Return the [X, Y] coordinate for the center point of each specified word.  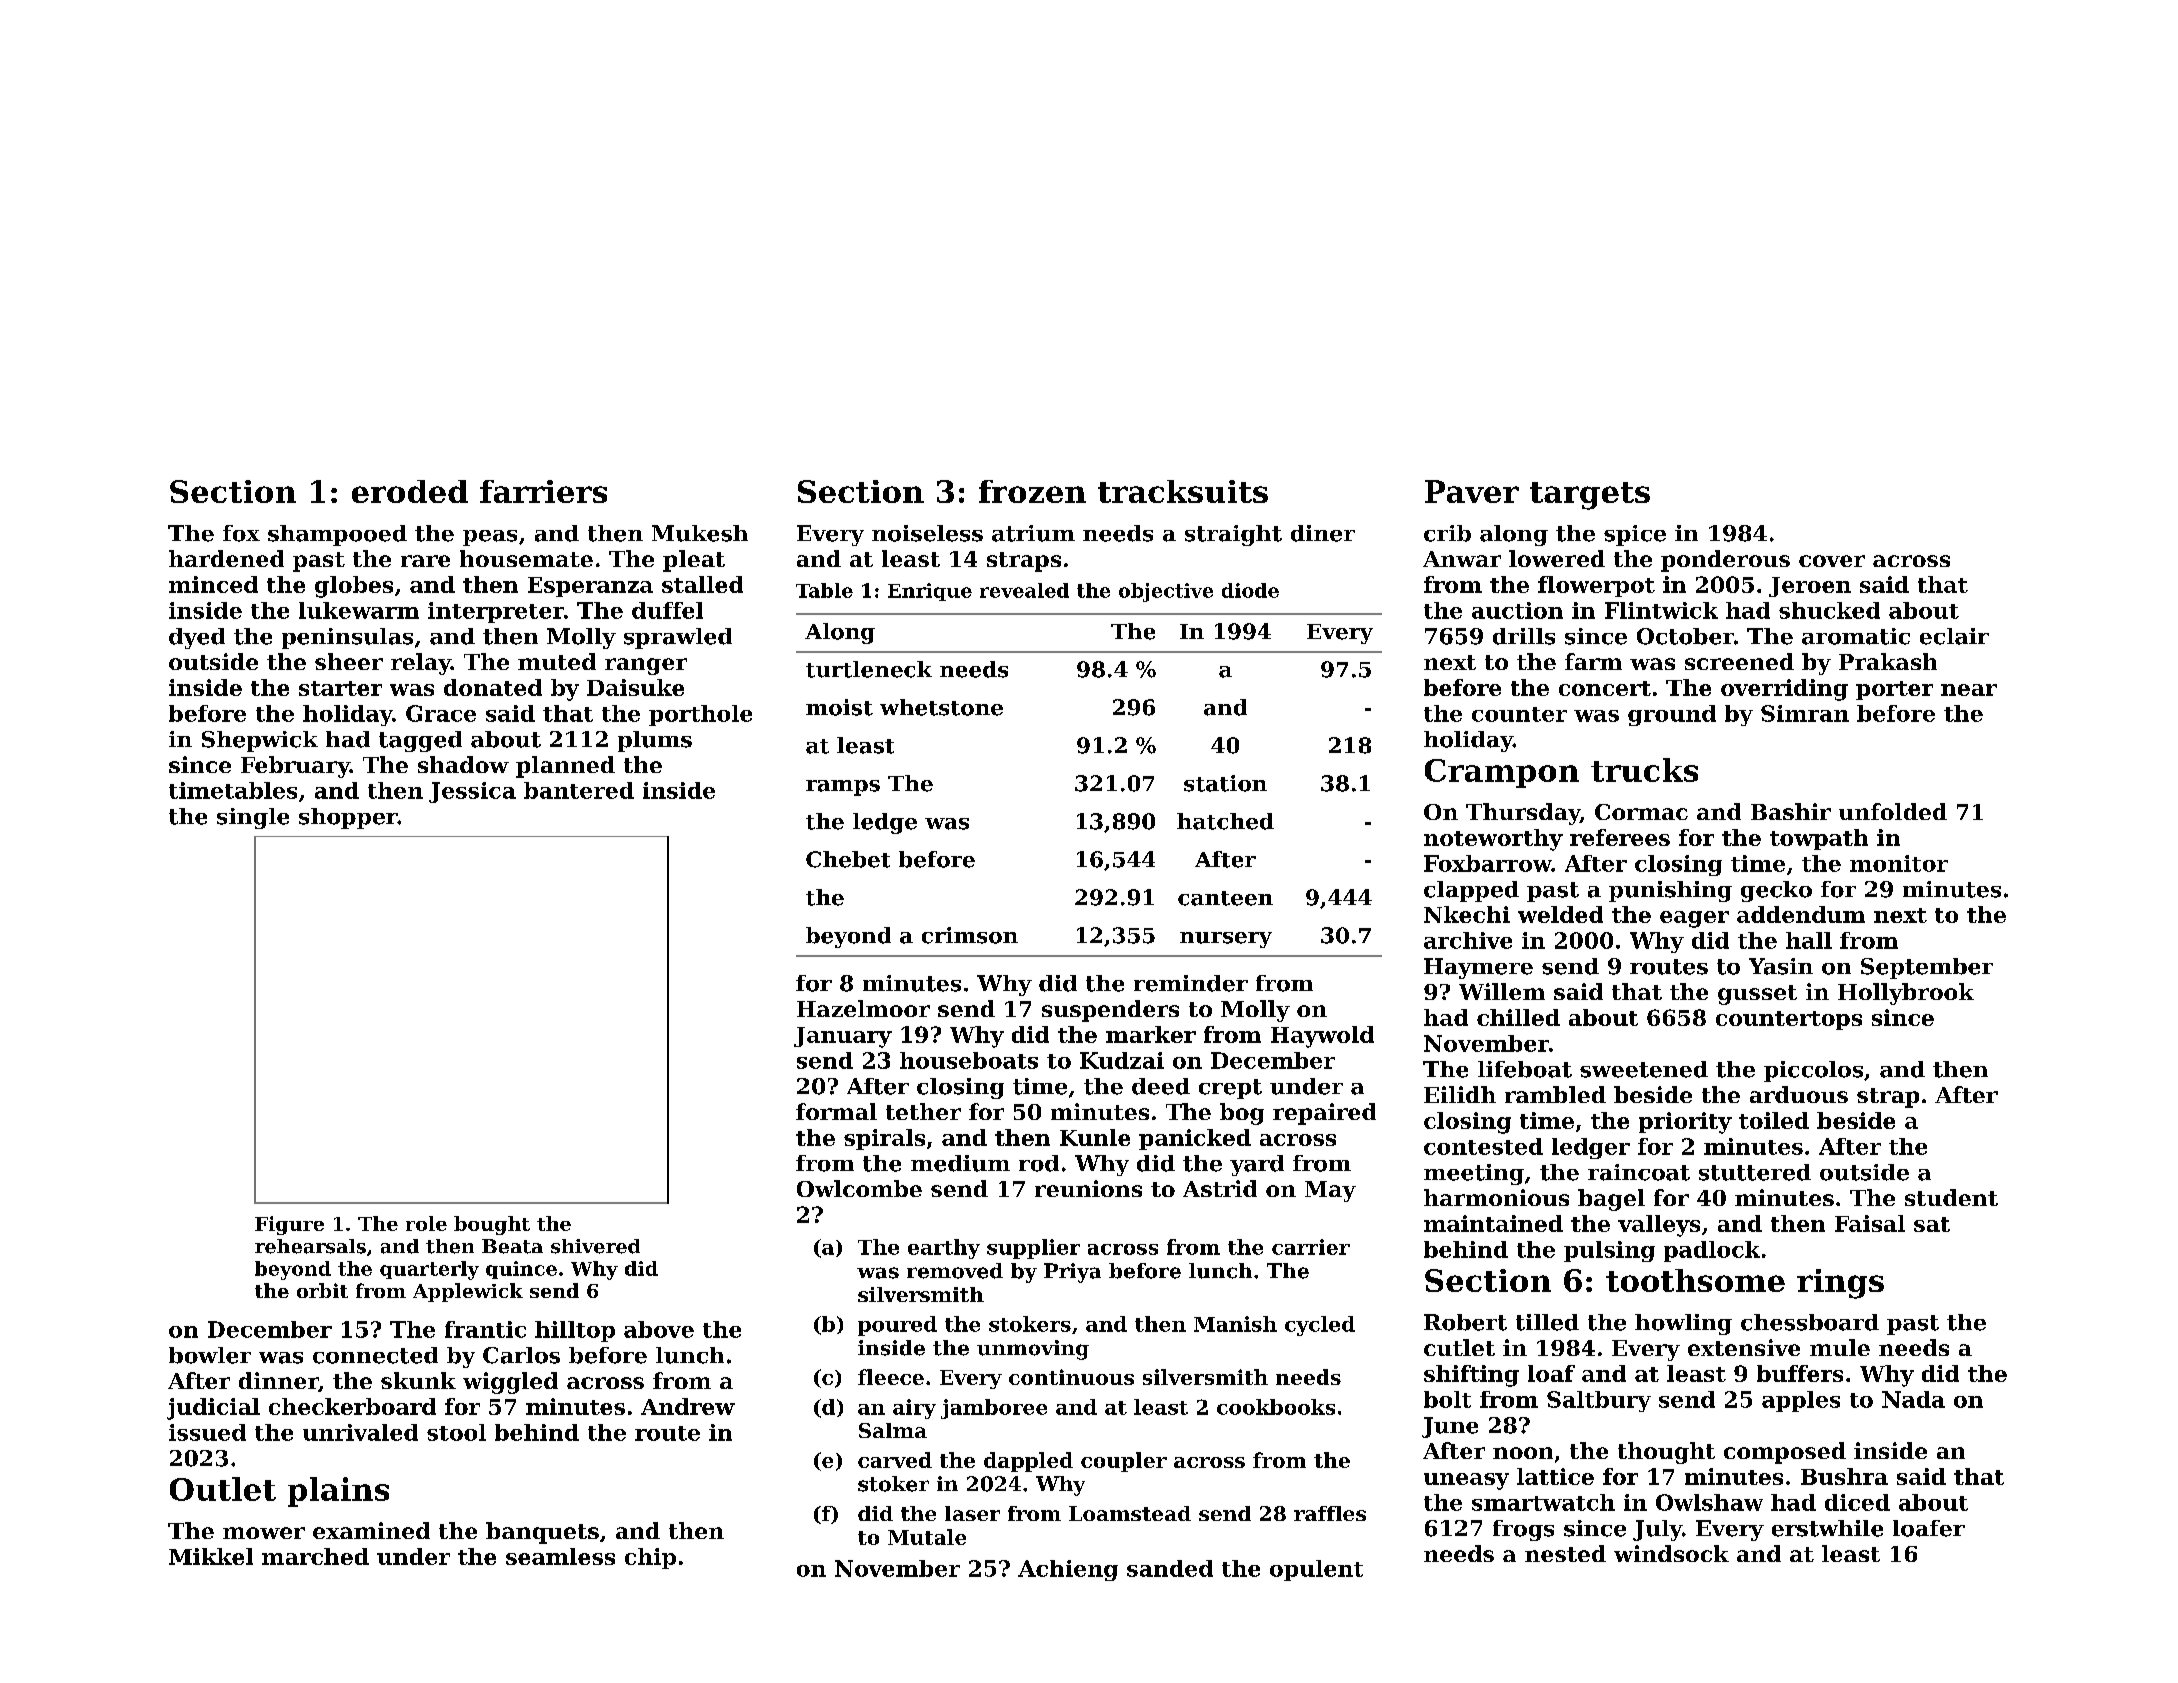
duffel [667, 610]
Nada [1913, 1399]
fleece [891, 1377]
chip [650, 1558]
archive [1468, 940]
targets [1590, 496]
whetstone [941, 707]
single [253, 818]
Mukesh [700, 533]
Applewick [468, 1292]
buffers [1800, 1373]
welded [1560, 914]
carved [895, 1460]
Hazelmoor [863, 1008]
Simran [1805, 713]
